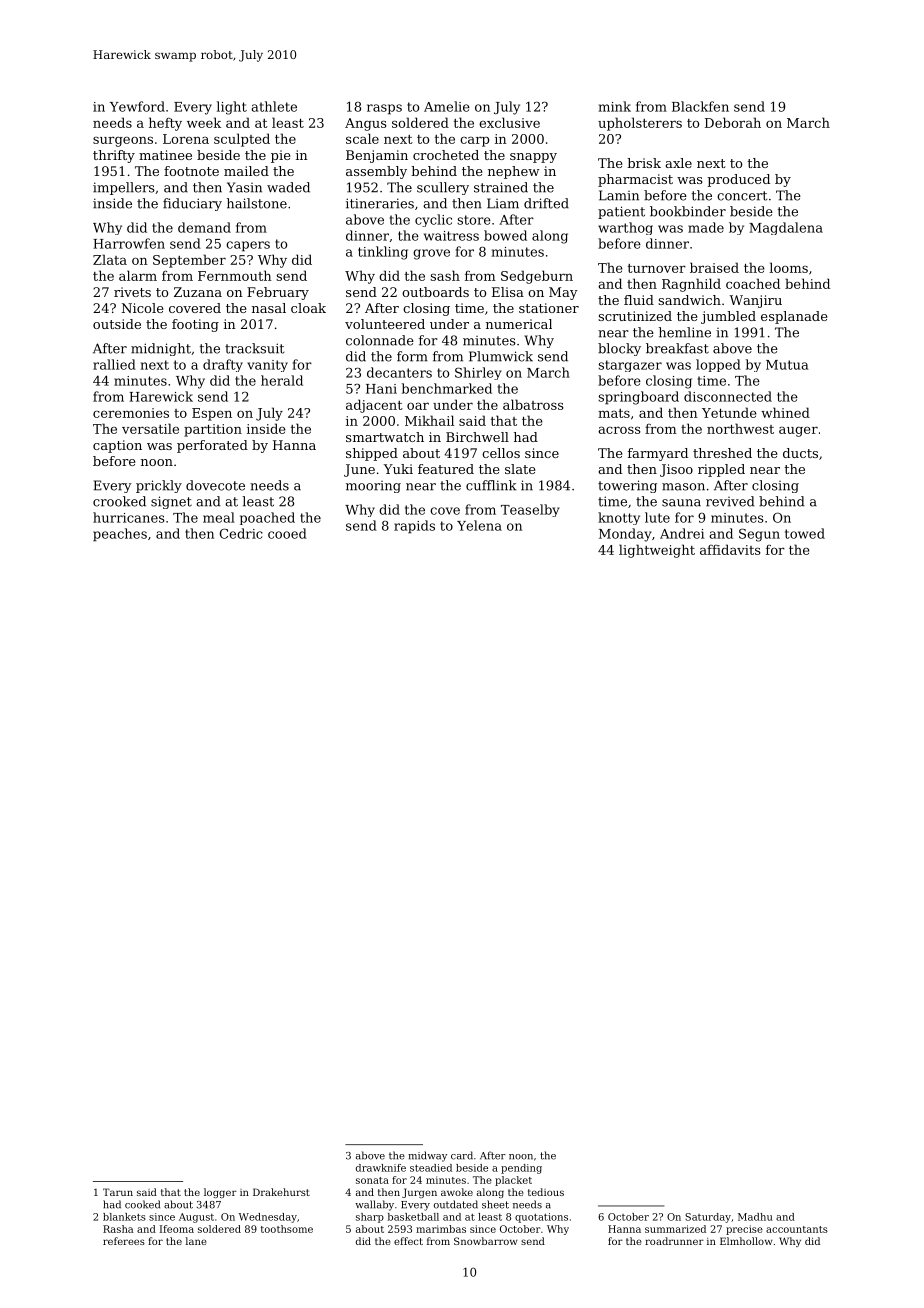  I want to click on Yelena, so click(479, 525).
